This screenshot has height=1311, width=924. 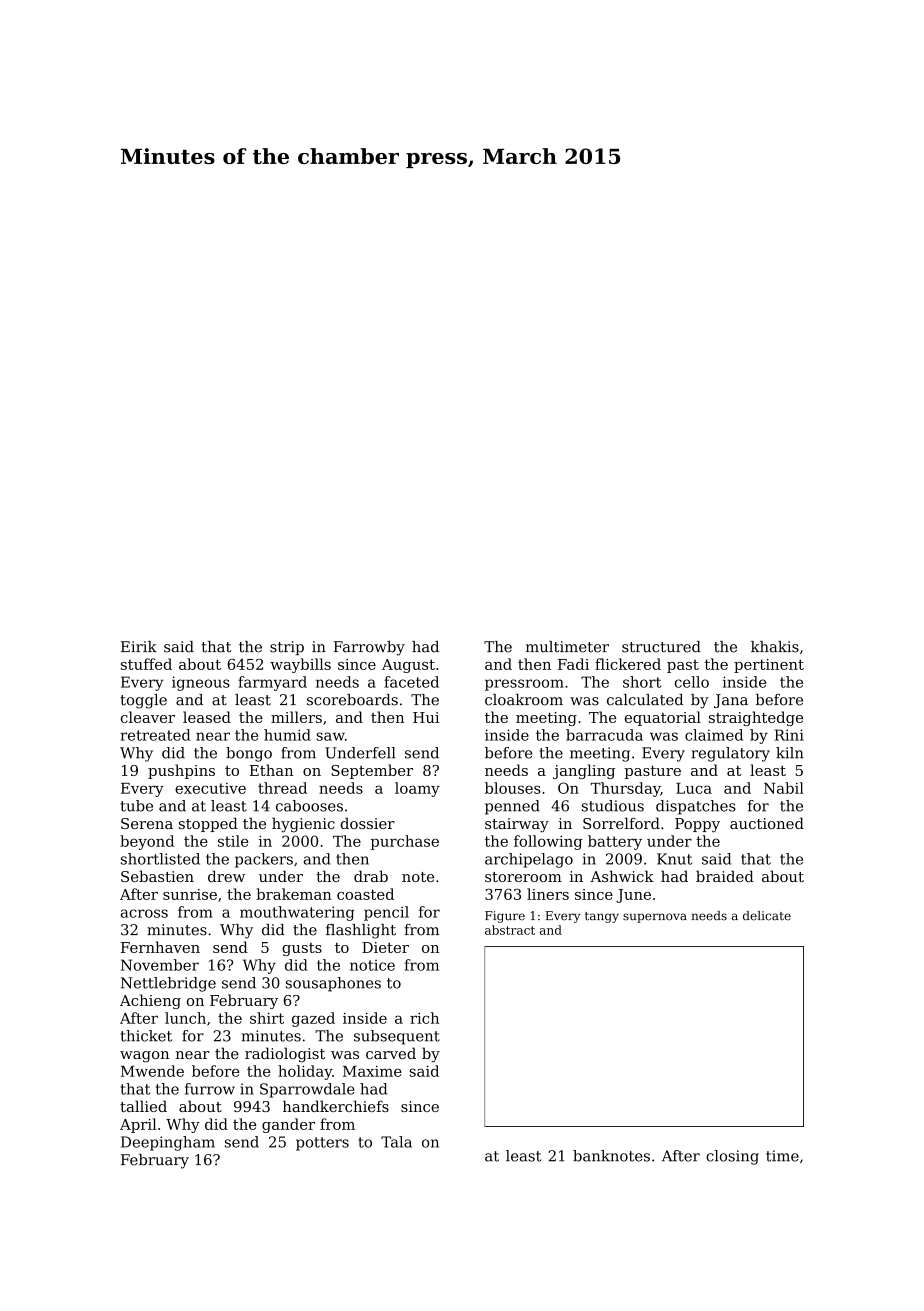 What do you see at coordinates (369, 648) in the screenshot?
I see `Farrowby` at bounding box center [369, 648].
